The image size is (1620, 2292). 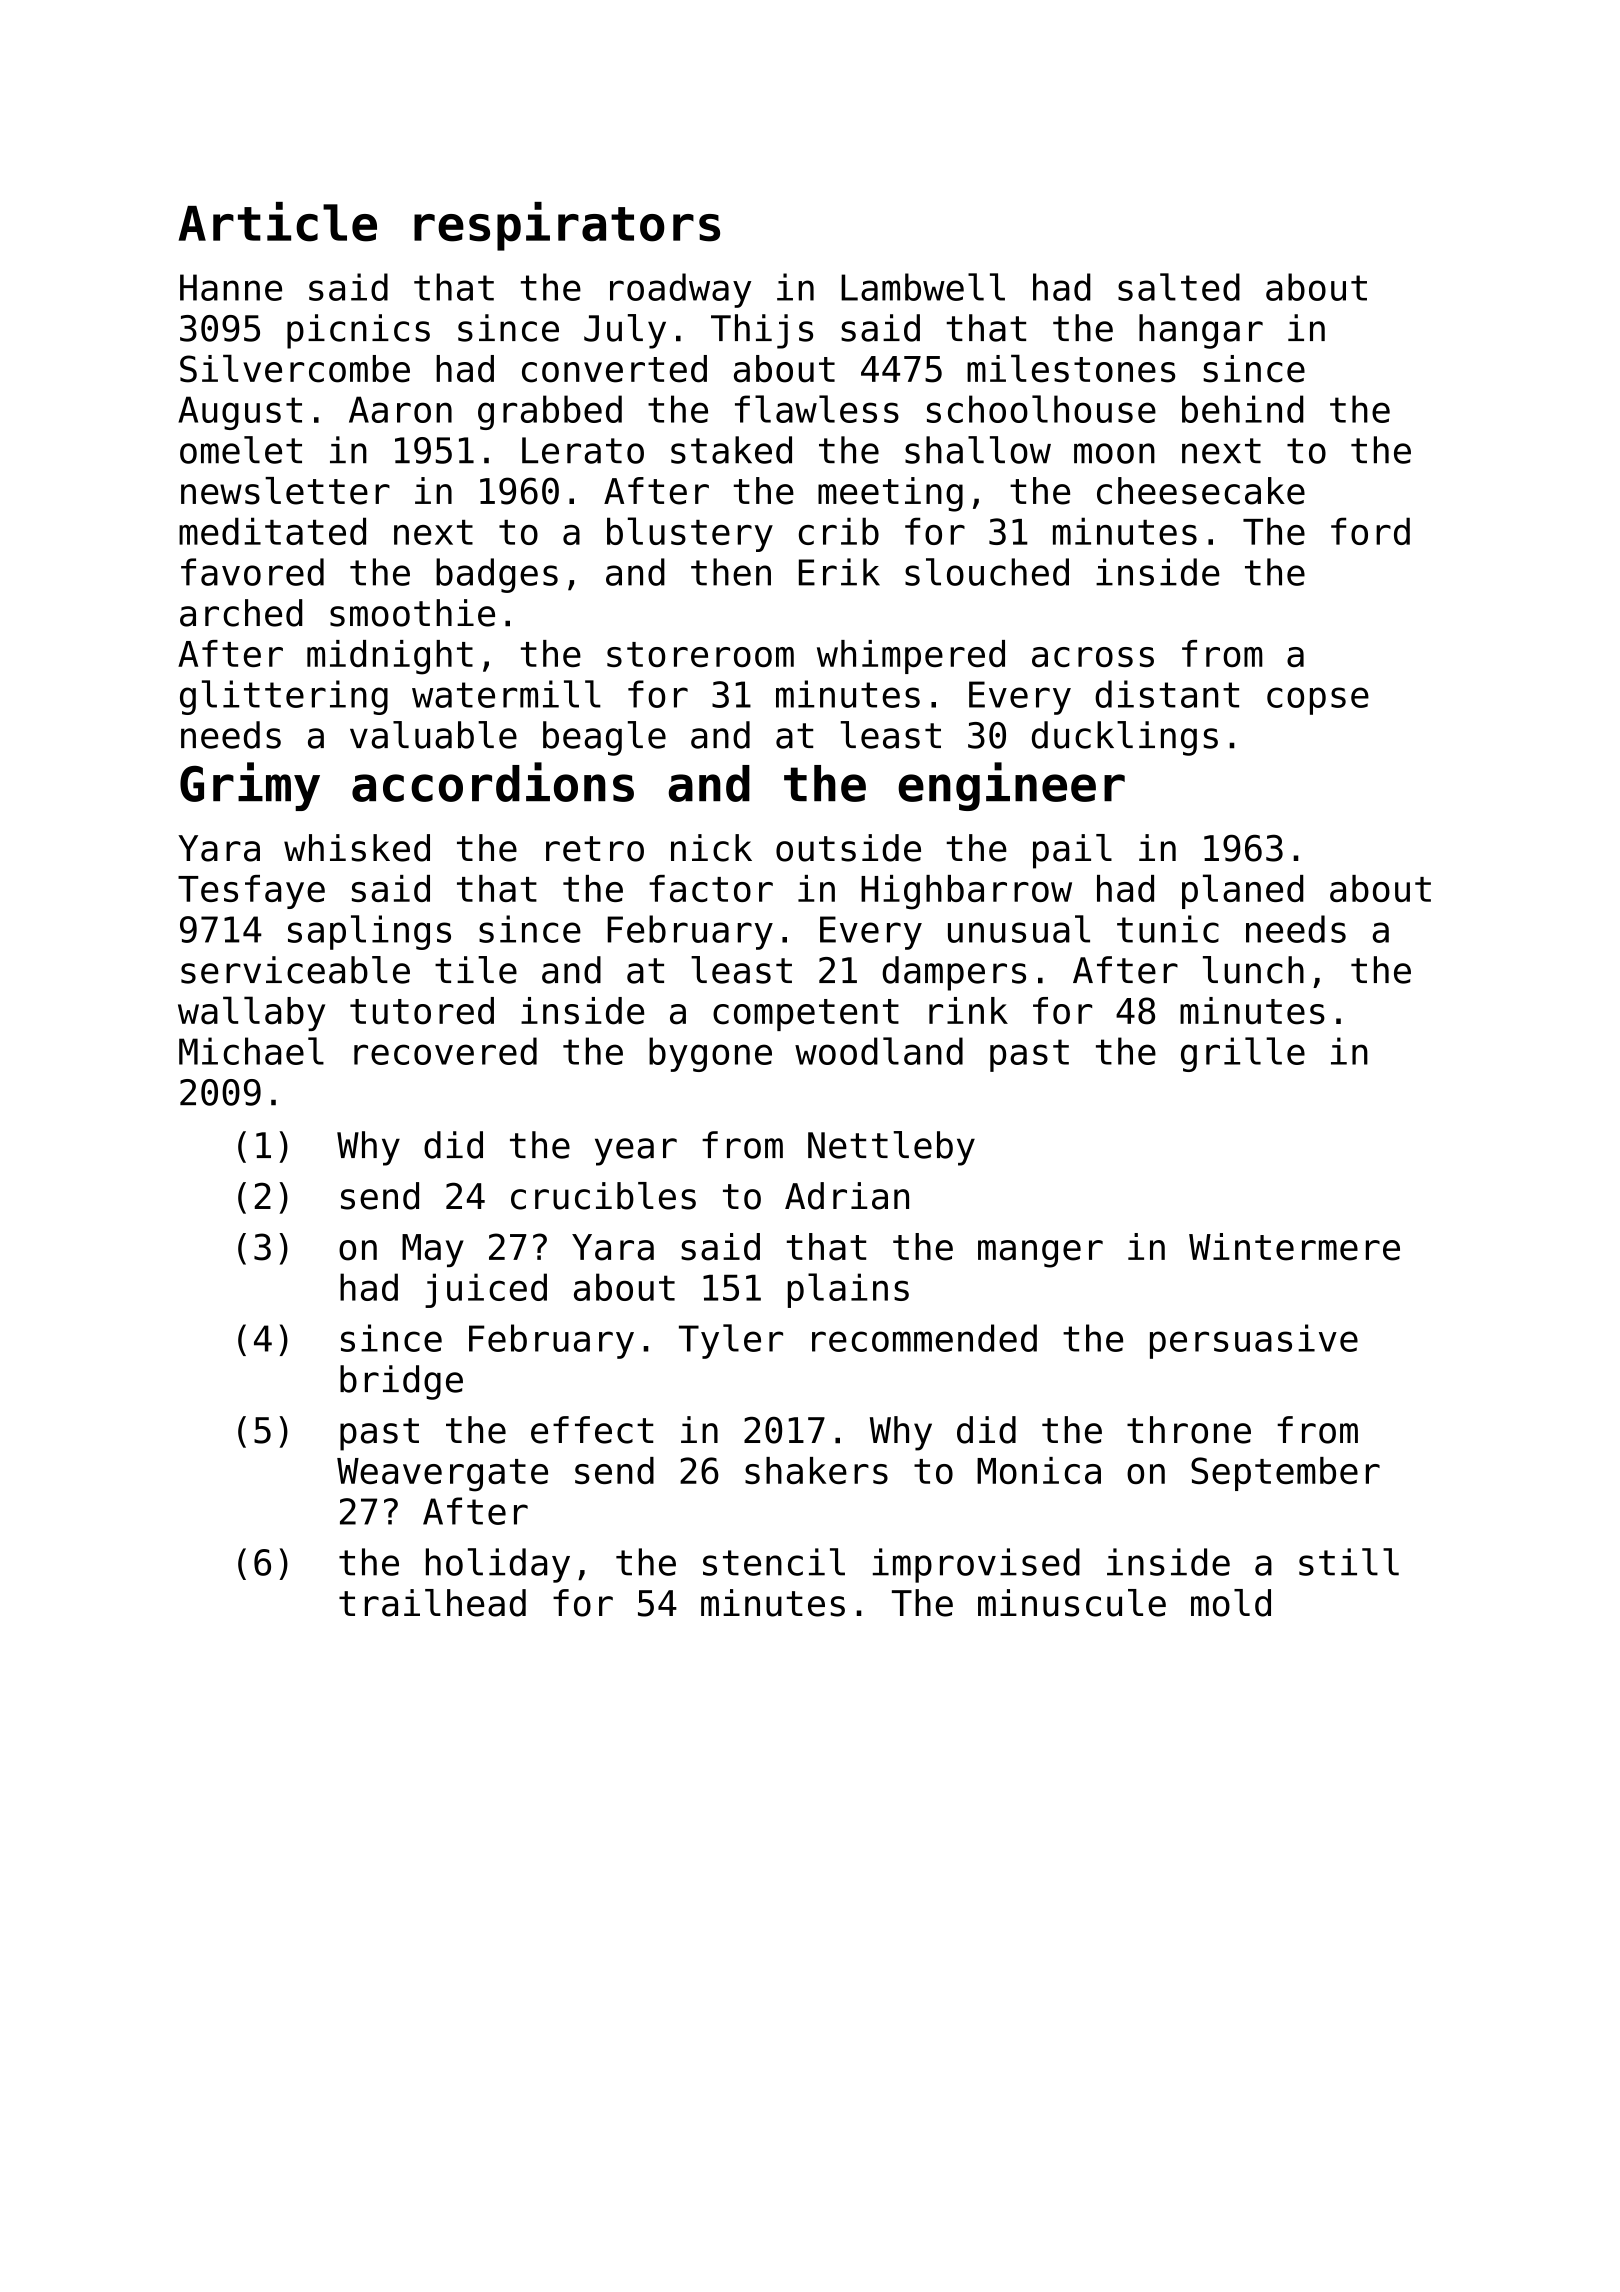 I want to click on trailhead, so click(x=432, y=1603).
